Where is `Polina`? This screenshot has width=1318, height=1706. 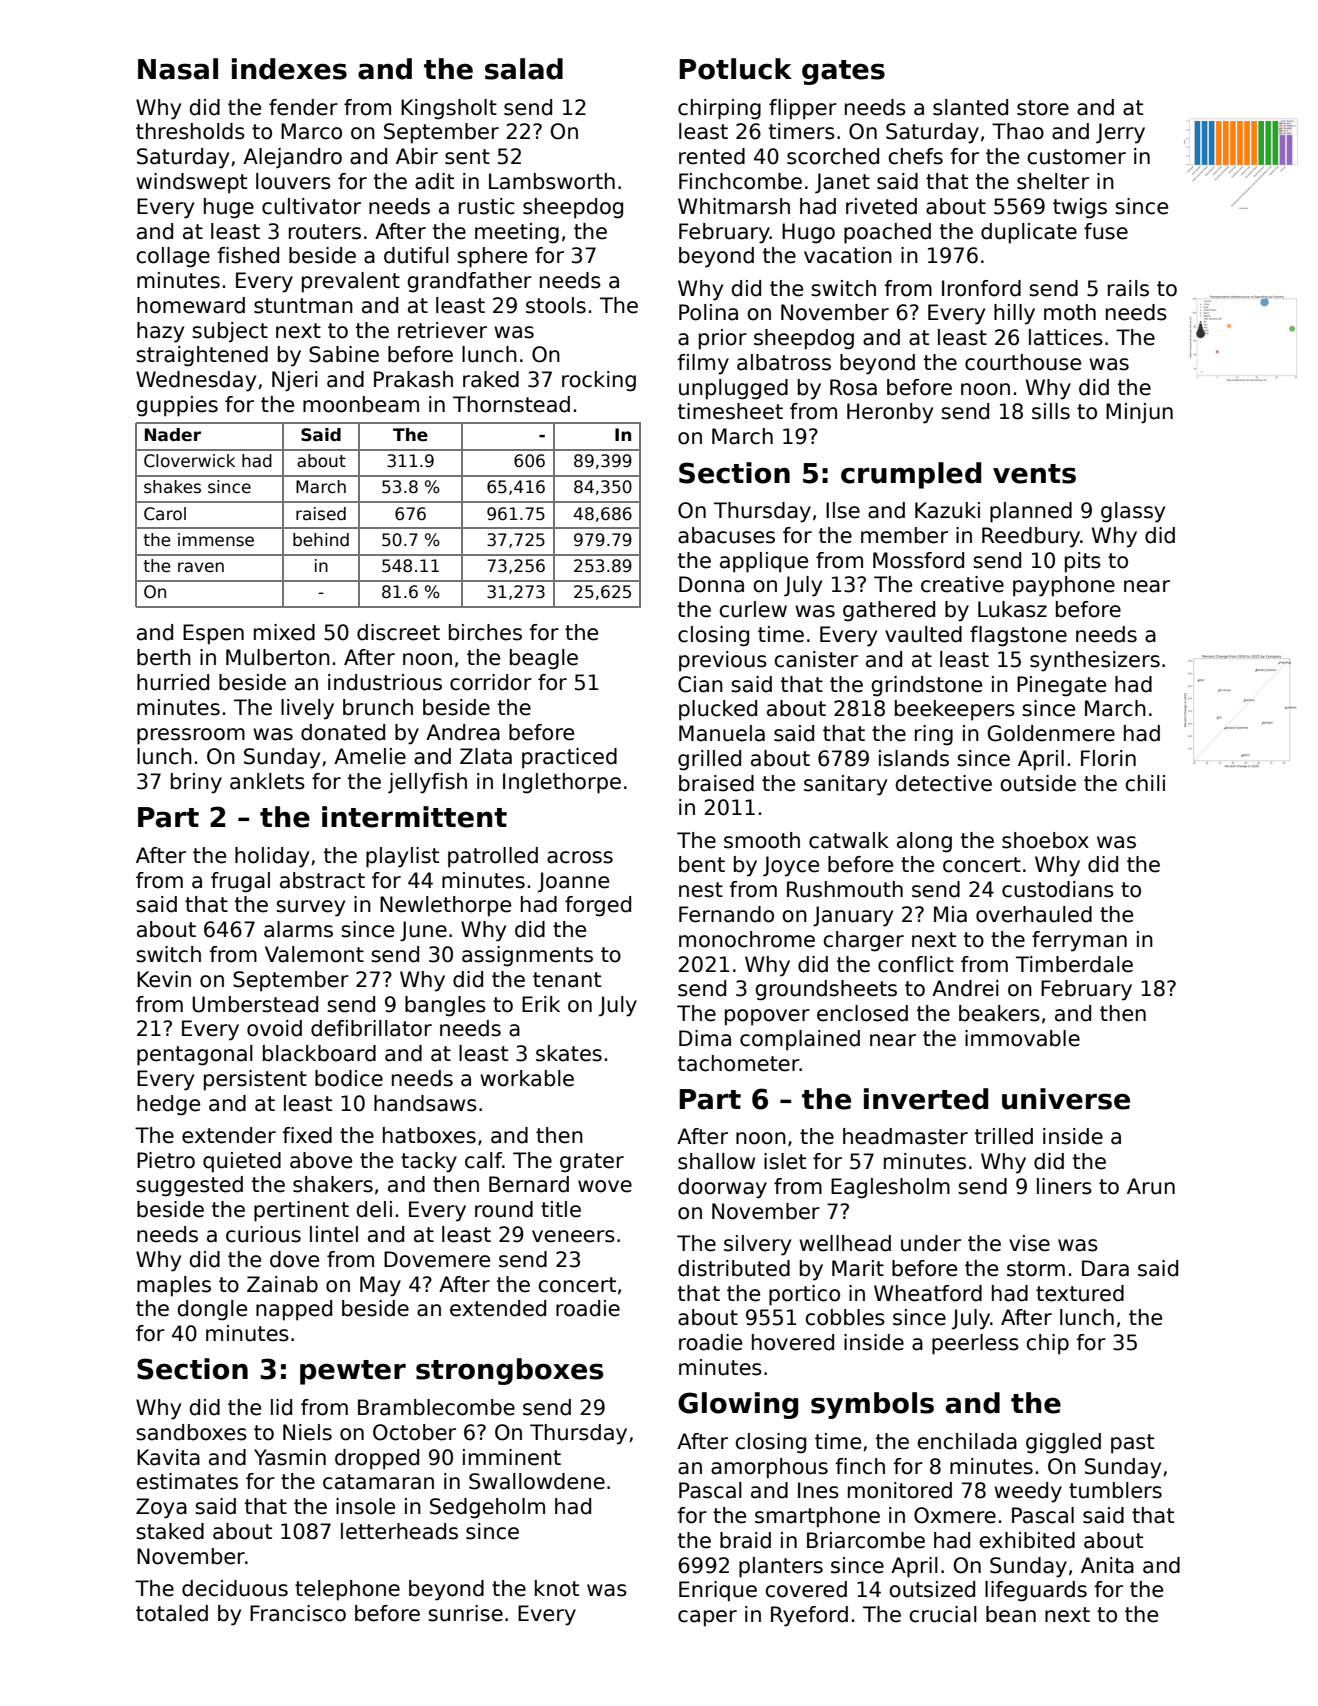 Polina is located at coordinates (708, 312).
